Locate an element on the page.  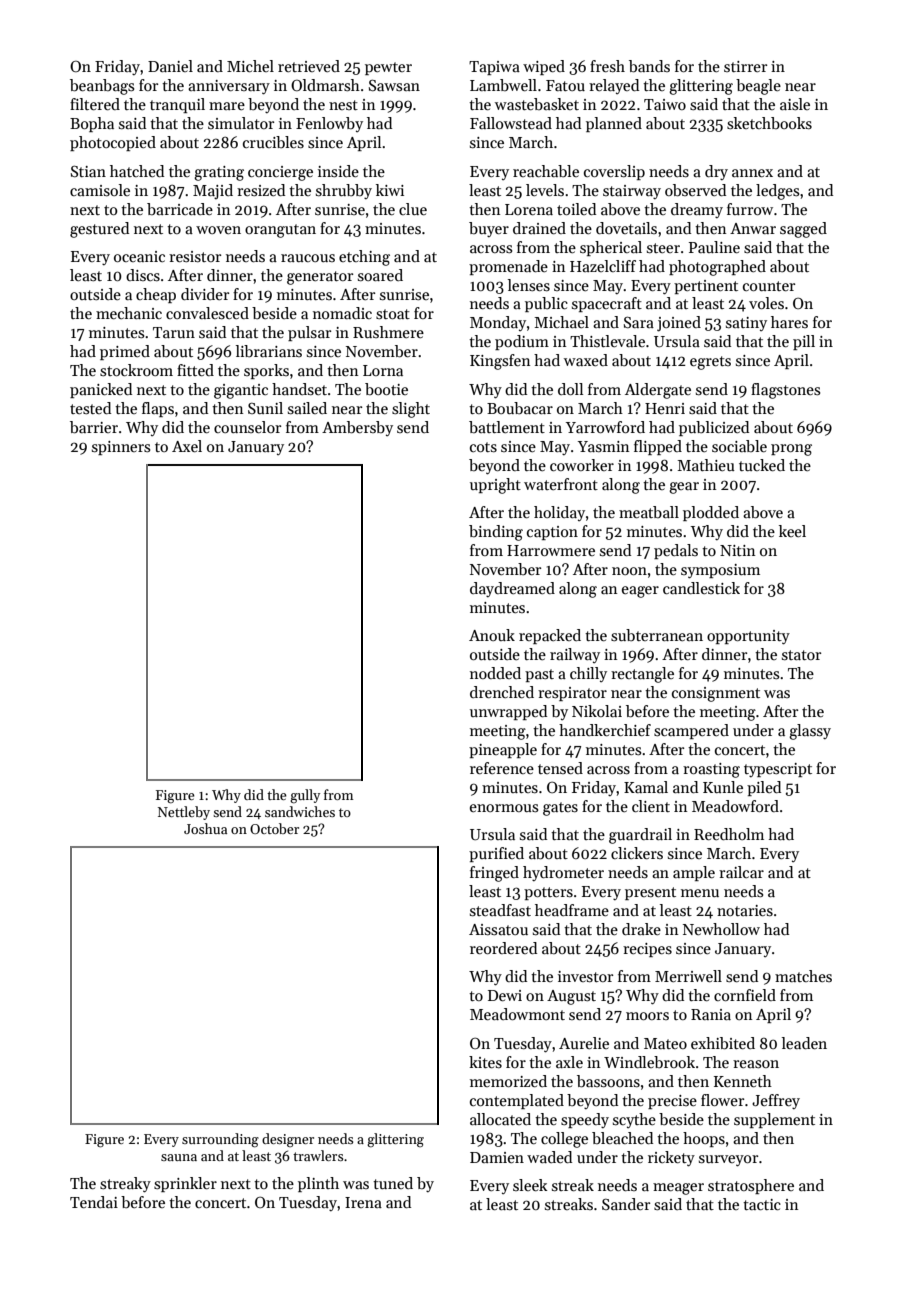
fringed is located at coordinates (494, 874).
